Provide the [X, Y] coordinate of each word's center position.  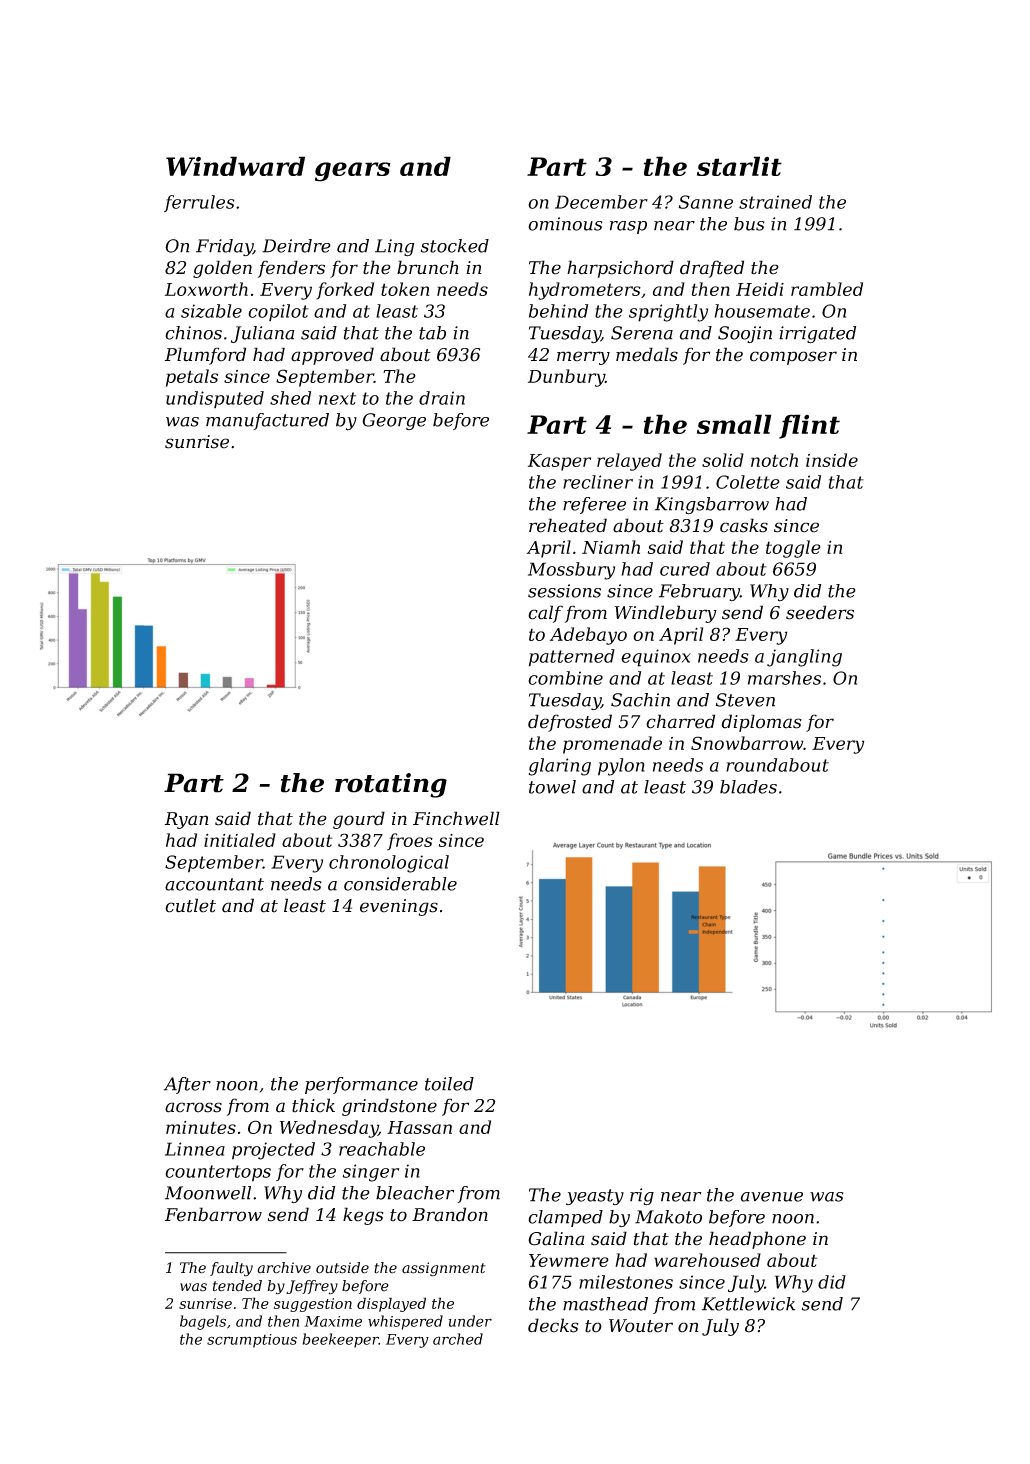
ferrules [199, 203]
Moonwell [208, 1193]
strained [775, 202]
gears [352, 172]
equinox [656, 658]
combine [565, 678]
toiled [449, 1084]
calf [545, 614]
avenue [772, 1197]
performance [361, 1085]
